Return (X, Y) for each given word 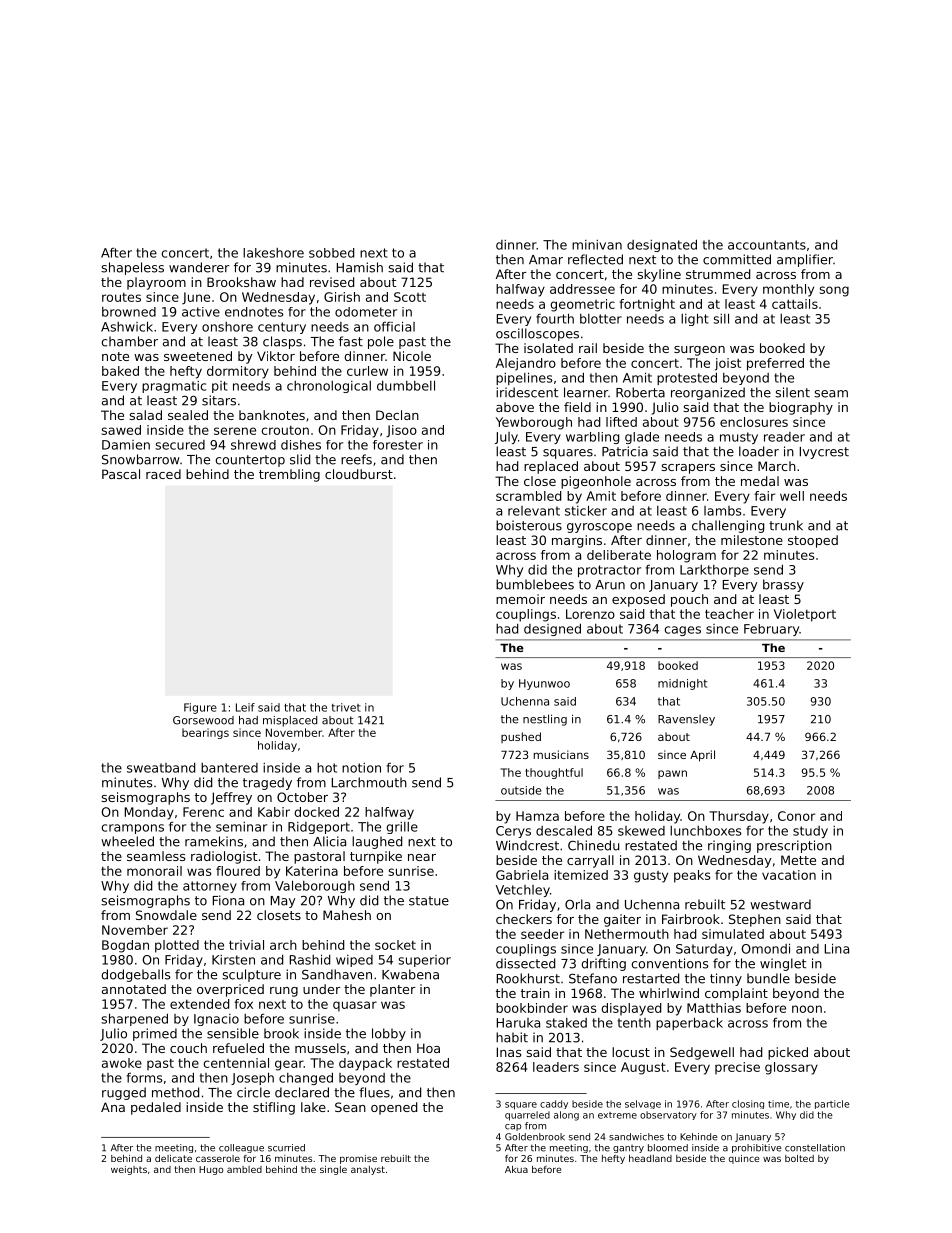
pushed (521, 737)
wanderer (199, 267)
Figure (200, 708)
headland (650, 1158)
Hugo (211, 1170)
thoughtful (554, 773)
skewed (641, 831)
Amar (546, 260)
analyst (368, 1170)
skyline (659, 275)
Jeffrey (231, 798)
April (702, 756)
